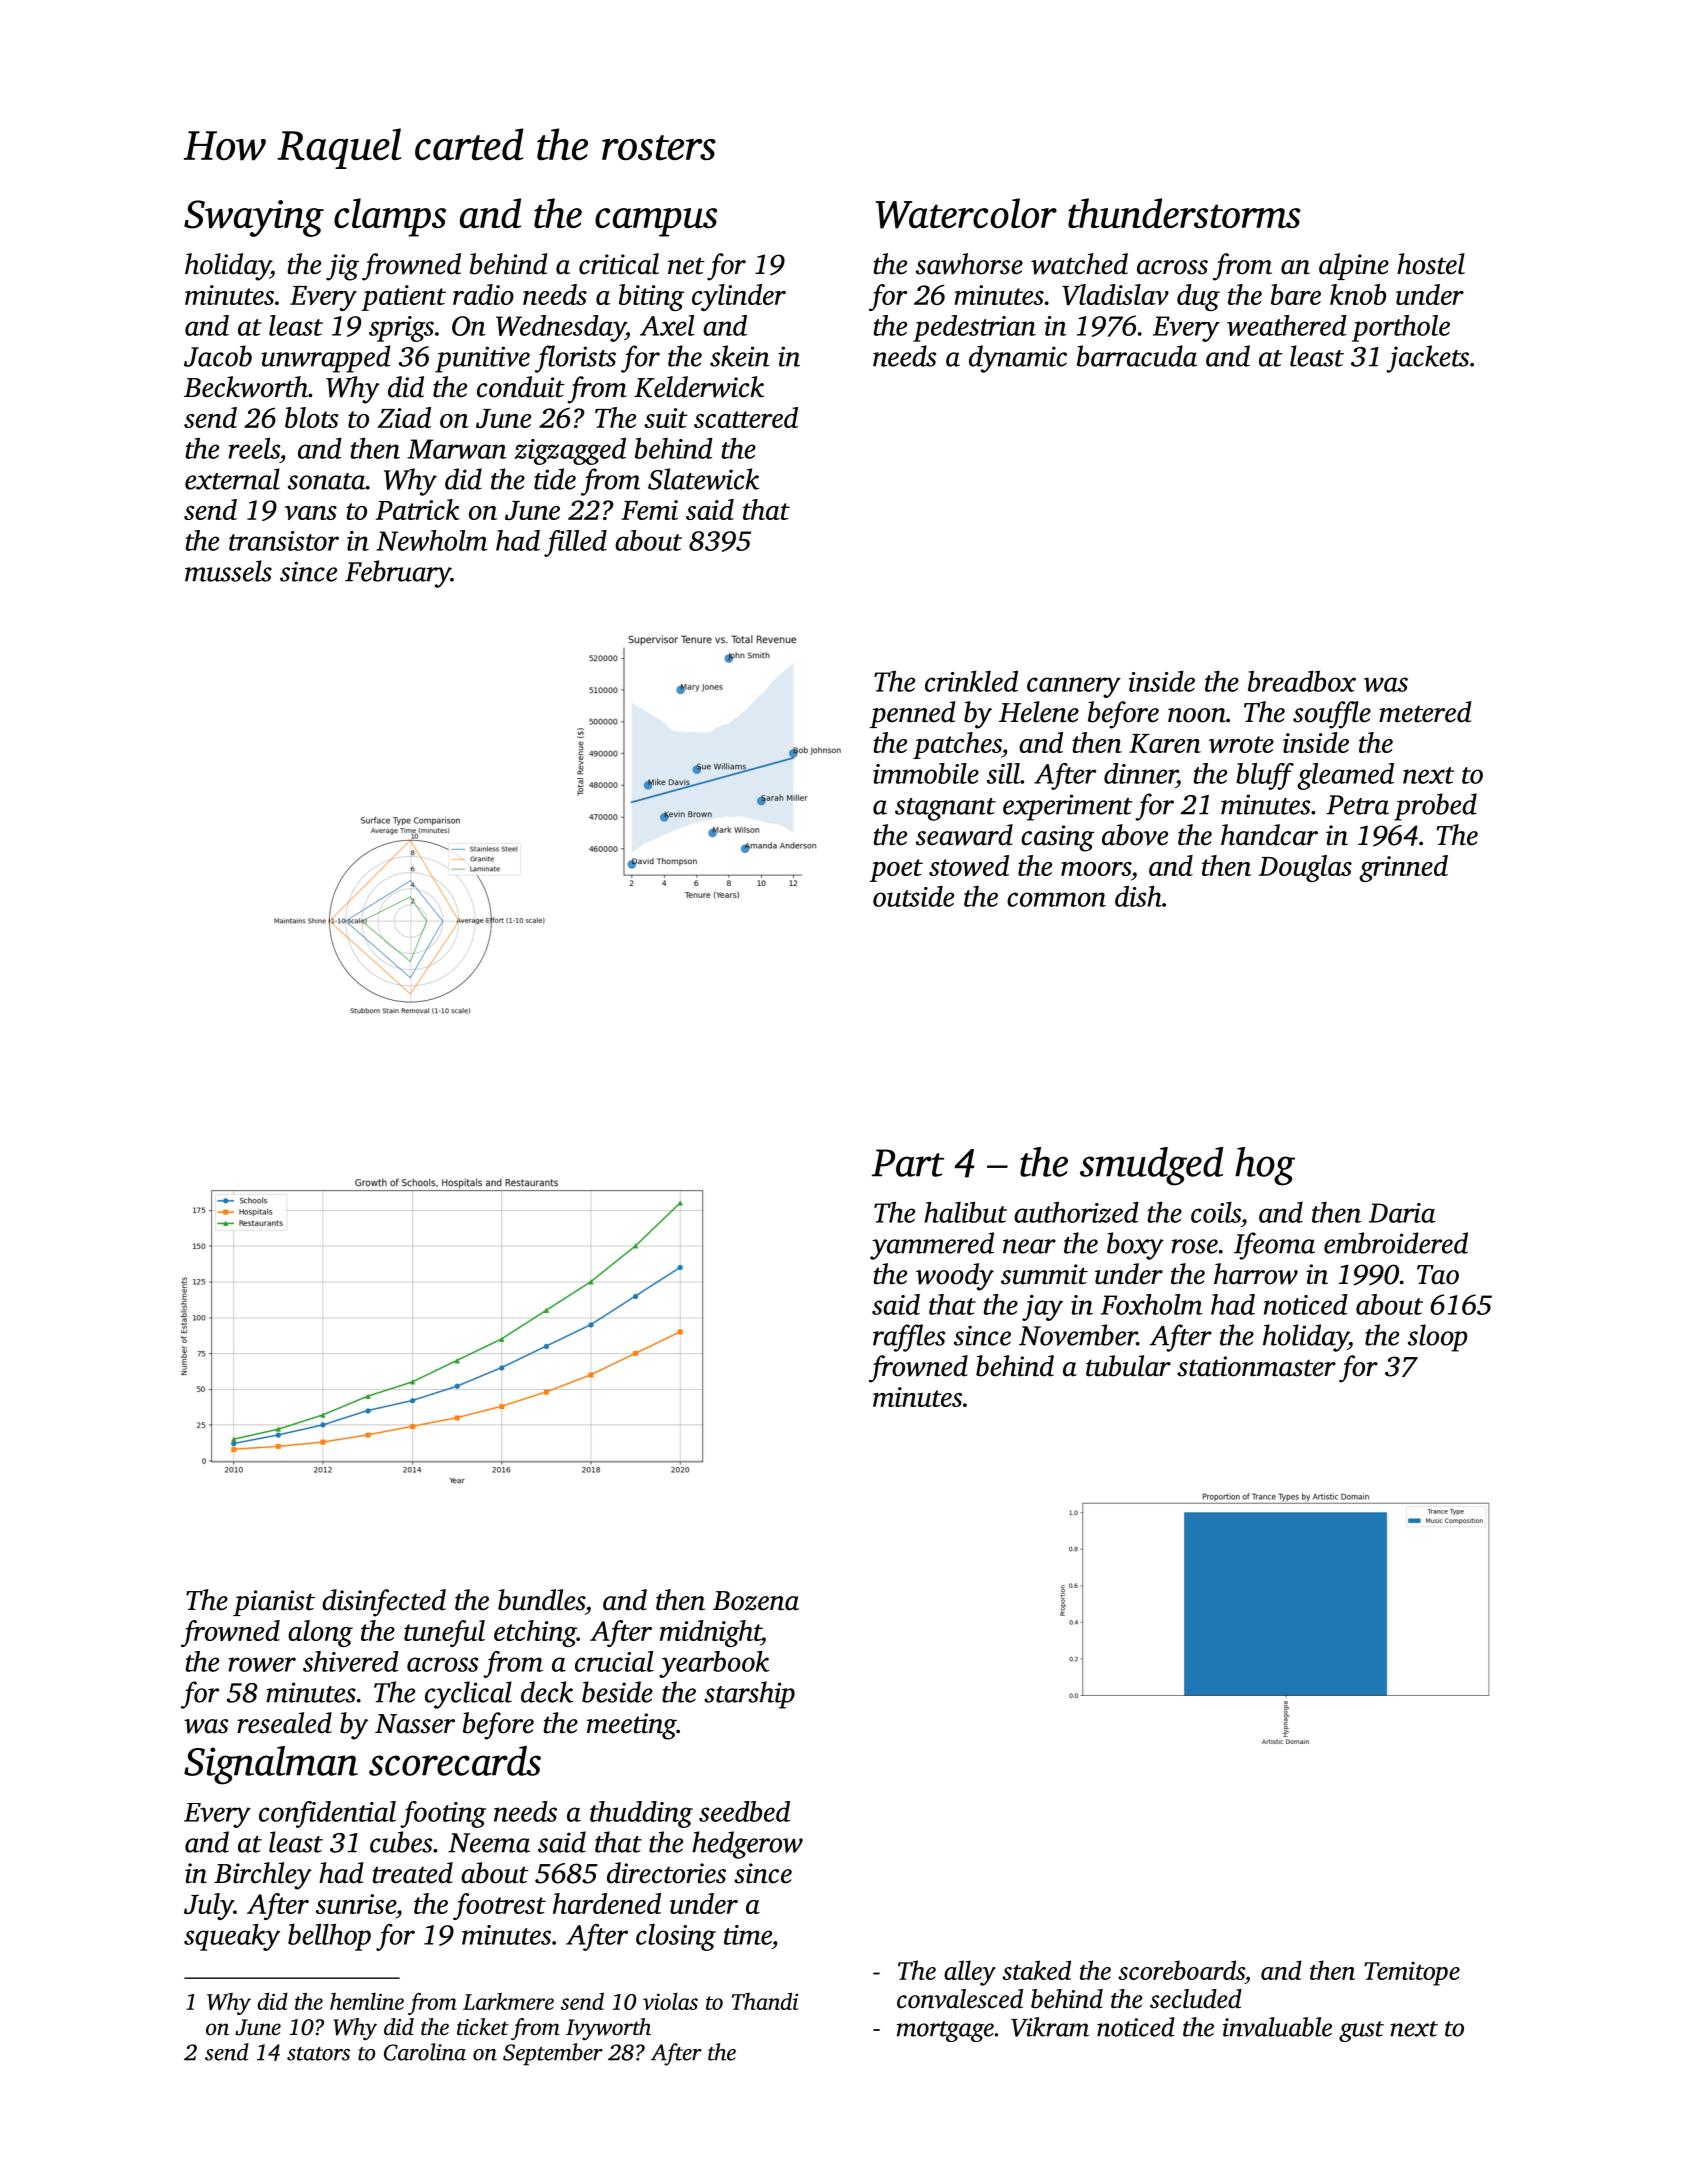  What do you see at coordinates (263, 1876) in the screenshot?
I see `Birchley` at bounding box center [263, 1876].
